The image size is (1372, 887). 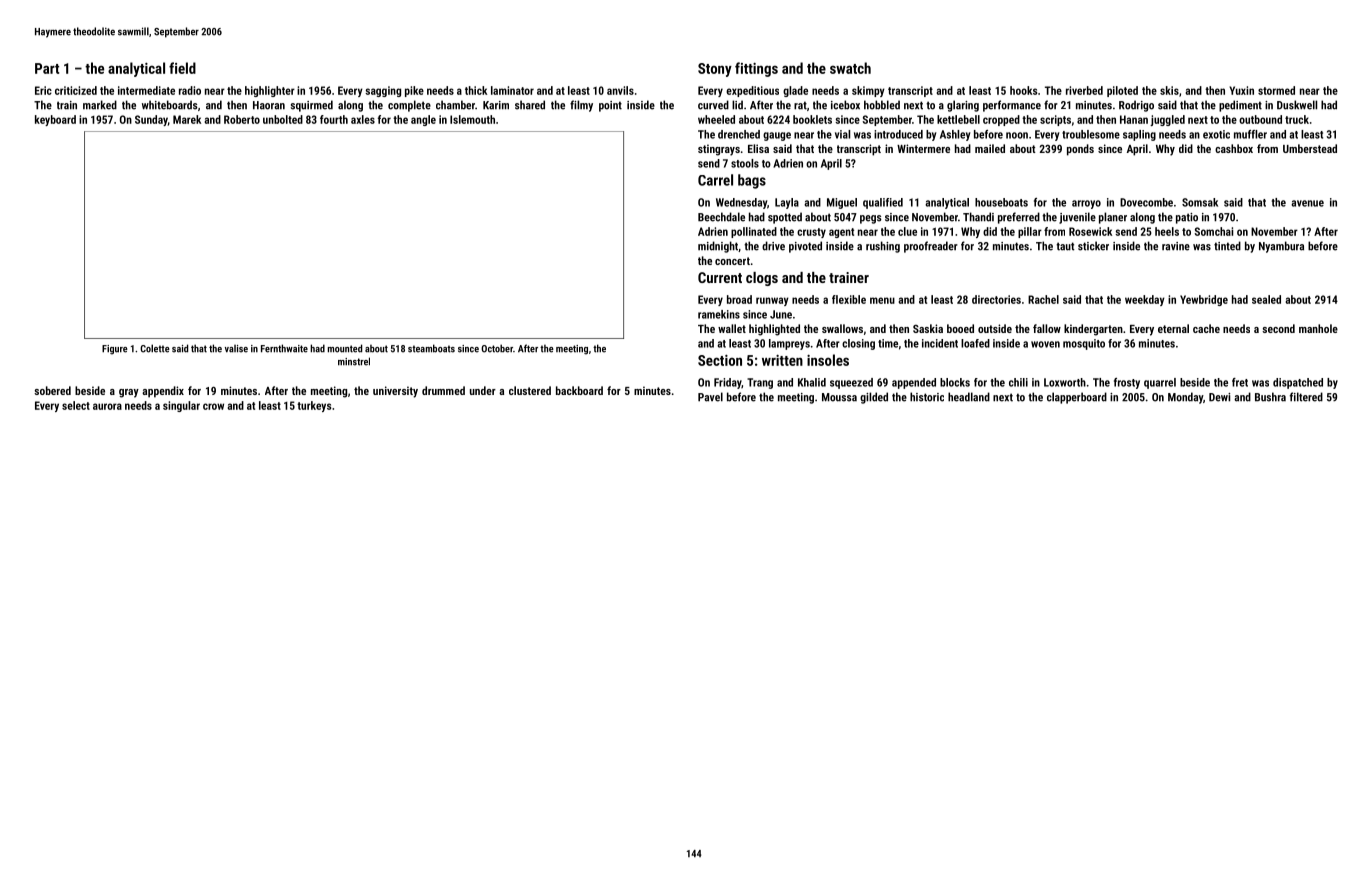 I want to click on ravine, so click(x=1176, y=246).
